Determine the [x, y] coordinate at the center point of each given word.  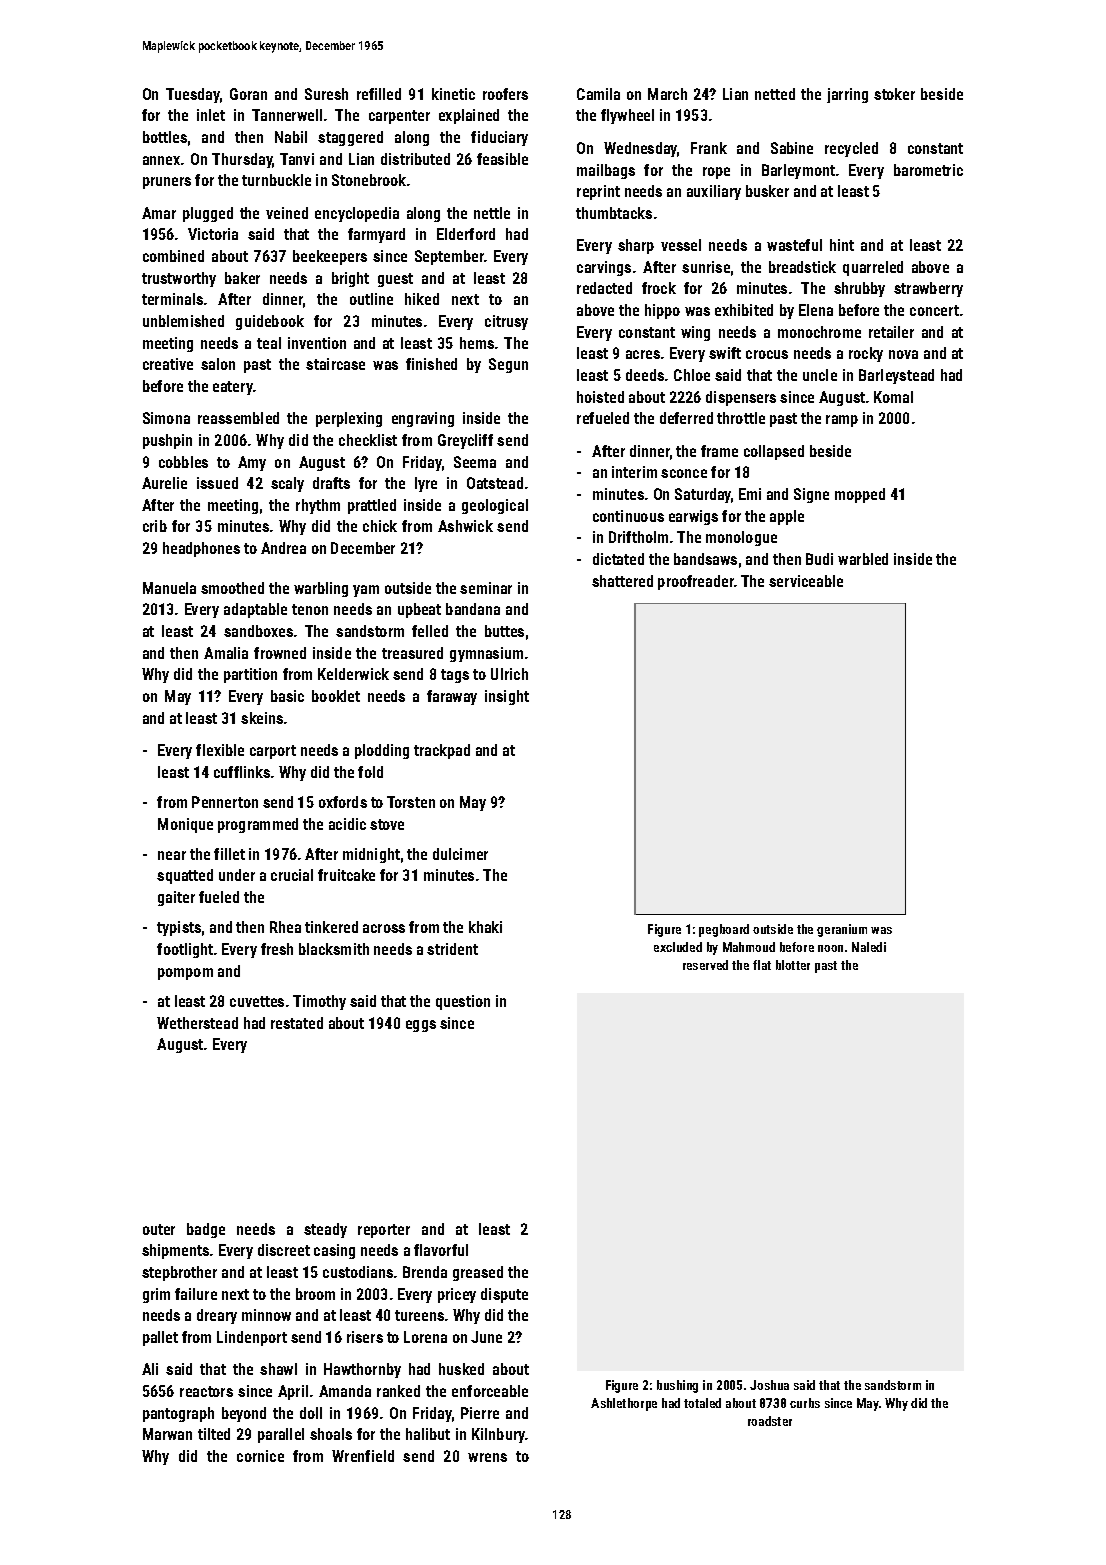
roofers [505, 94]
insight [507, 697]
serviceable [806, 581]
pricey [457, 1295]
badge [206, 1230]
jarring [847, 95]
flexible [220, 750]
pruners [167, 183]
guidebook [270, 322]
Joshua [769, 1385]
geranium [842, 930]
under [237, 875]
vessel [681, 245]
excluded [678, 947]
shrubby [859, 289]
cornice [260, 1456]
